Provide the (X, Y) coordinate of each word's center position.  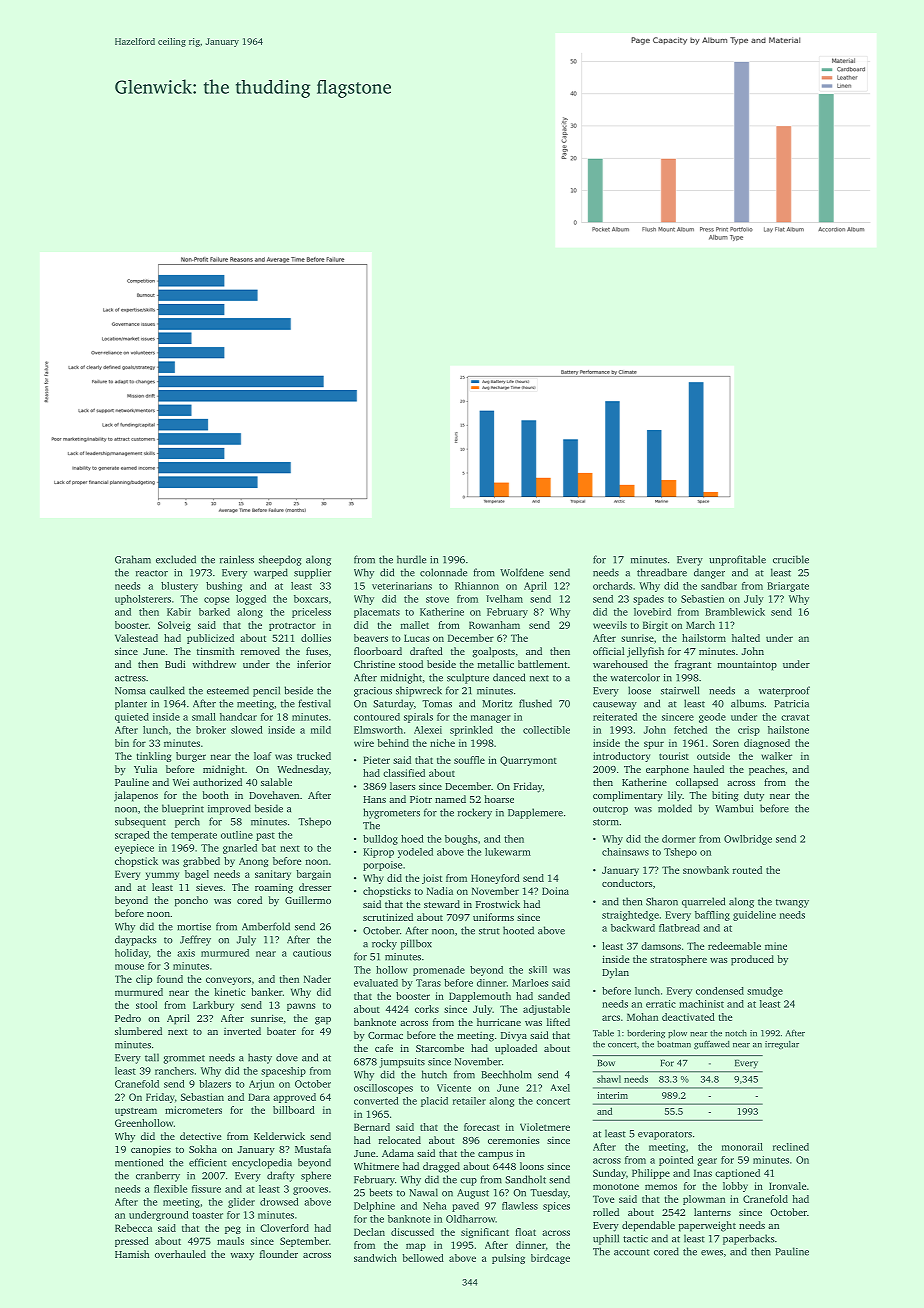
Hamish (132, 1254)
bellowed (423, 1258)
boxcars (311, 599)
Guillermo (308, 900)
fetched (690, 730)
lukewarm (508, 852)
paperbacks (748, 1239)
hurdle (411, 559)
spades (648, 600)
